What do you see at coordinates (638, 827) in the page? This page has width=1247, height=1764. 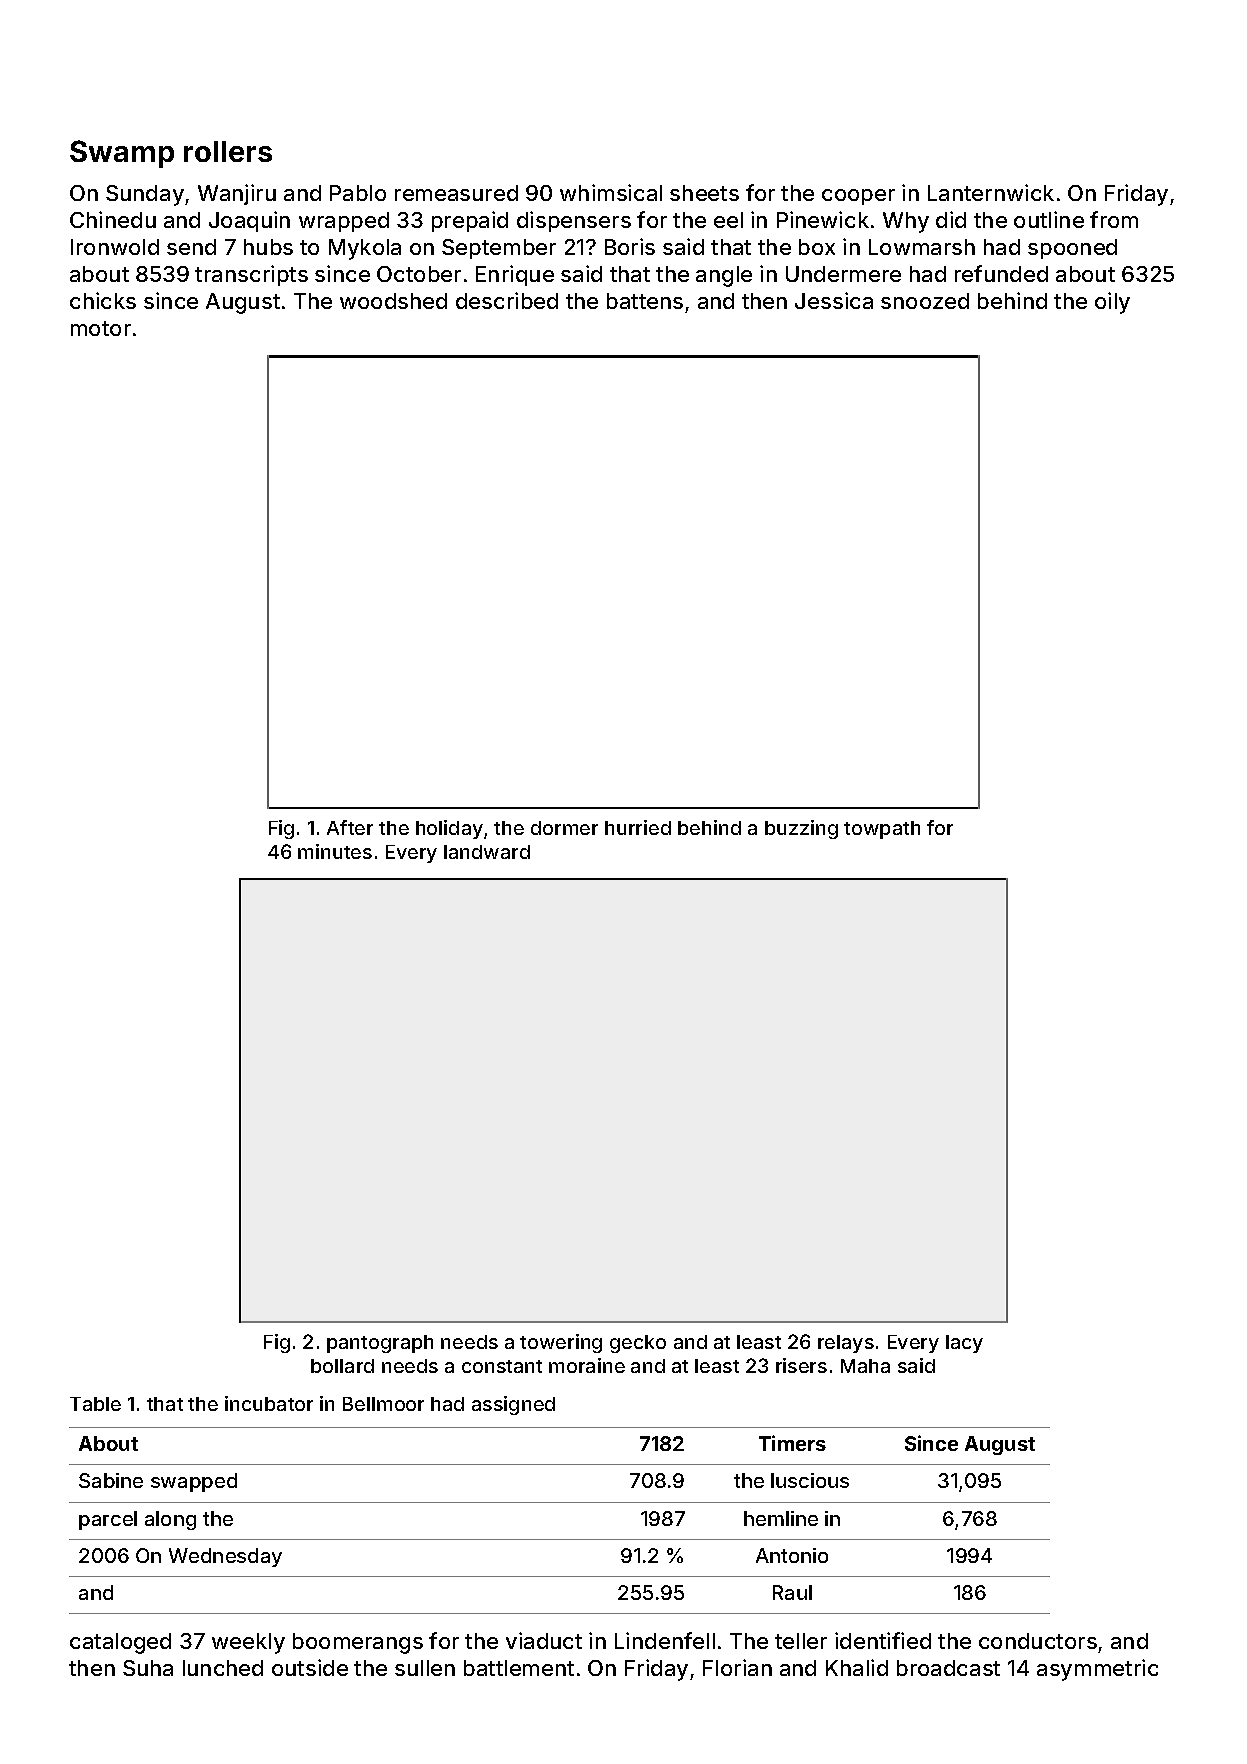 I see `hurried` at bounding box center [638, 827].
